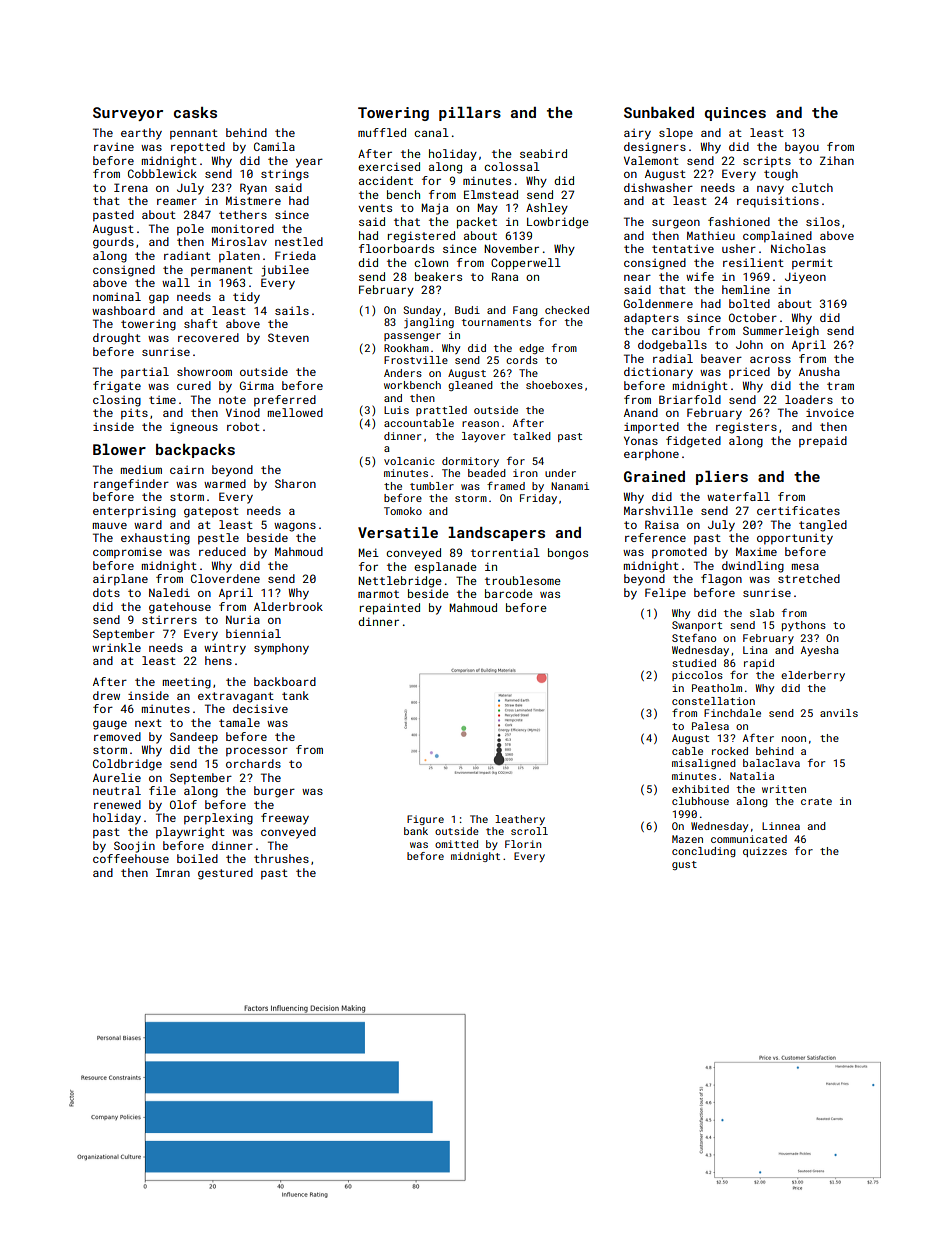  Describe the element at coordinates (804, 626) in the screenshot. I see `pythons` at that location.
